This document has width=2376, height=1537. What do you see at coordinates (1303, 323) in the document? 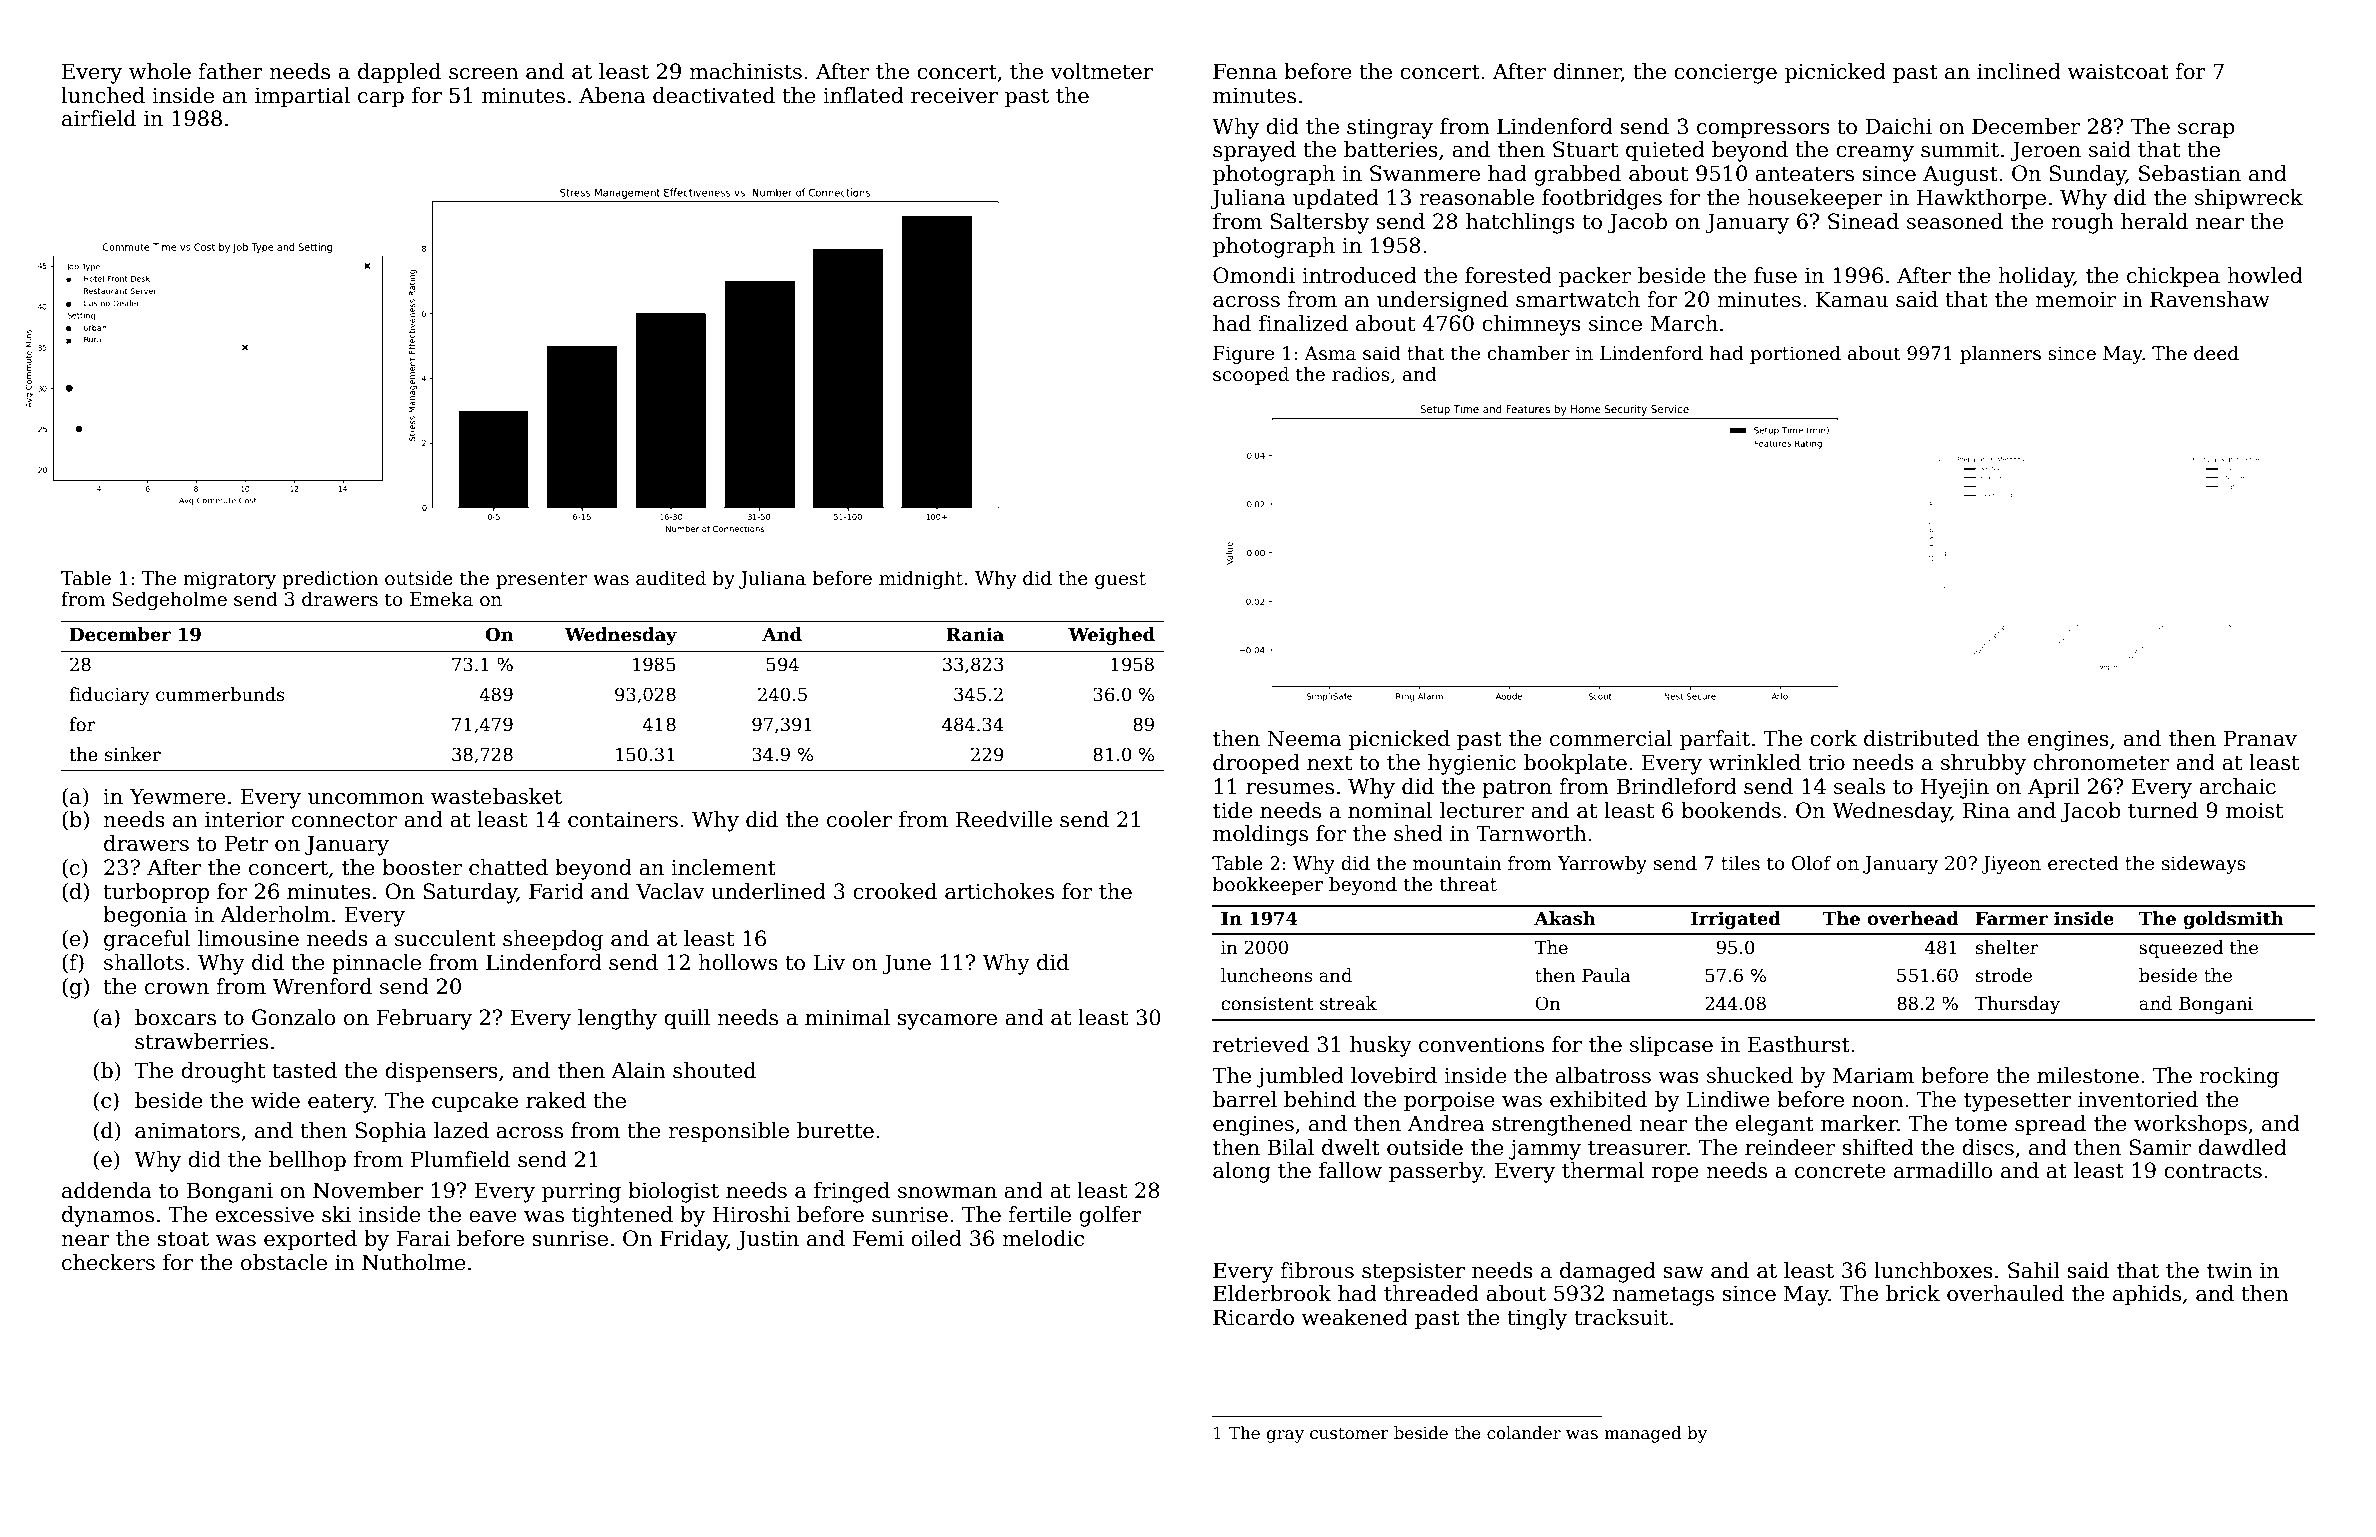
I see `finalized` at bounding box center [1303, 323].
